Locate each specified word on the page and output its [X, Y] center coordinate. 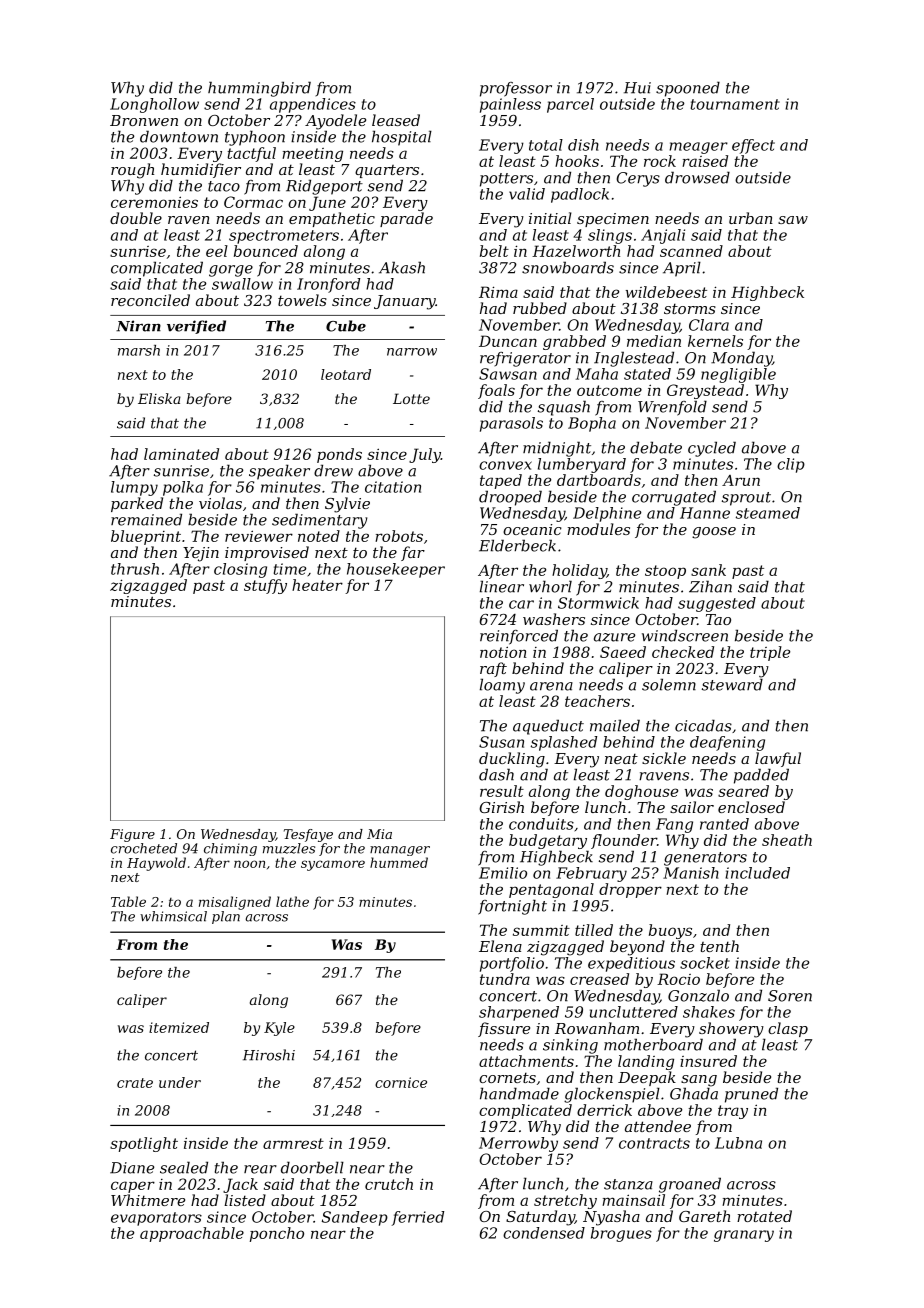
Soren [790, 996]
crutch [389, 1184]
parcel [570, 105]
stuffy [265, 586]
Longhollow [154, 105]
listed [245, 1200]
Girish [501, 807]
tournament [735, 104]
